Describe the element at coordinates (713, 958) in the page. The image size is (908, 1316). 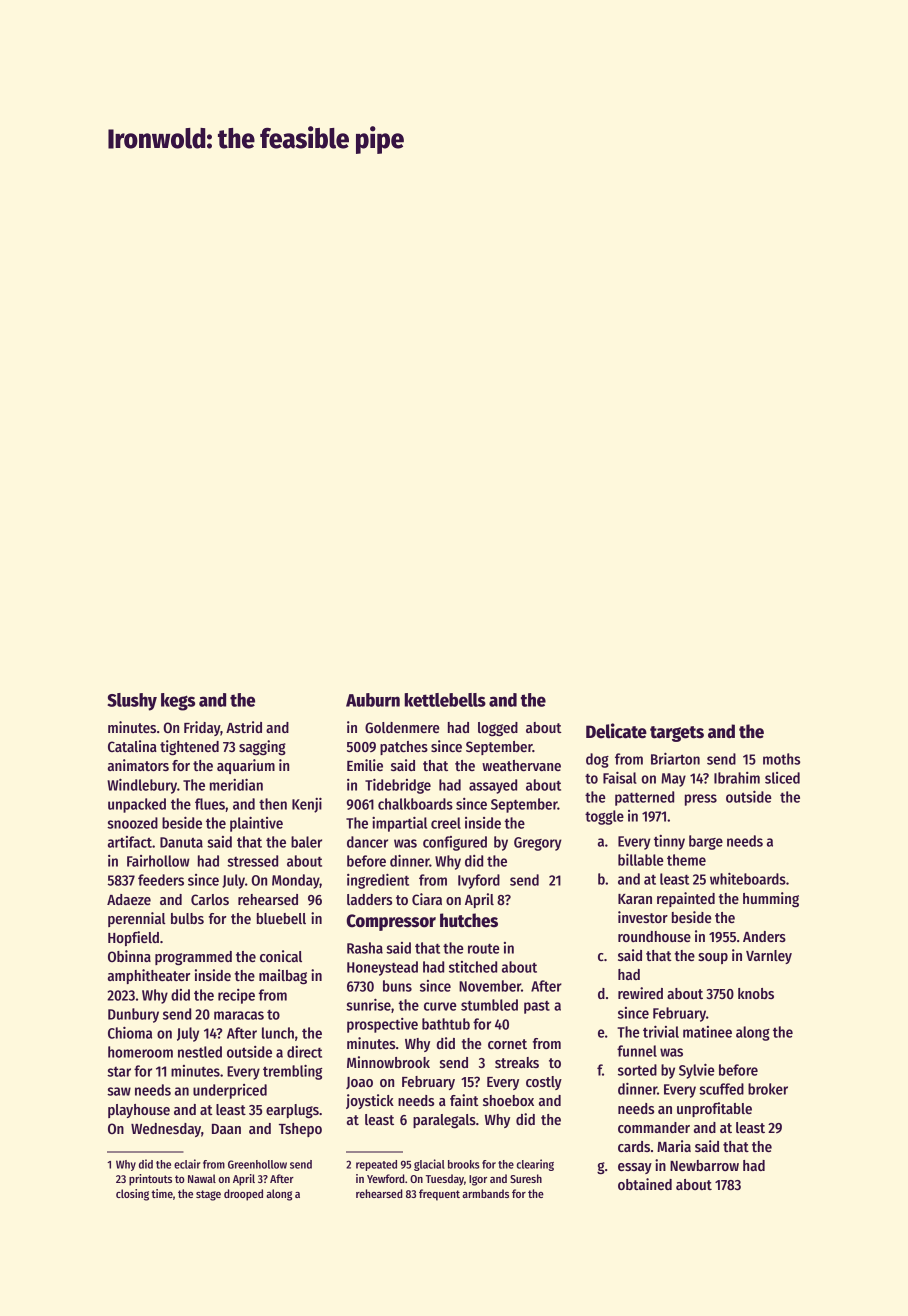
I see `soup` at that location.
